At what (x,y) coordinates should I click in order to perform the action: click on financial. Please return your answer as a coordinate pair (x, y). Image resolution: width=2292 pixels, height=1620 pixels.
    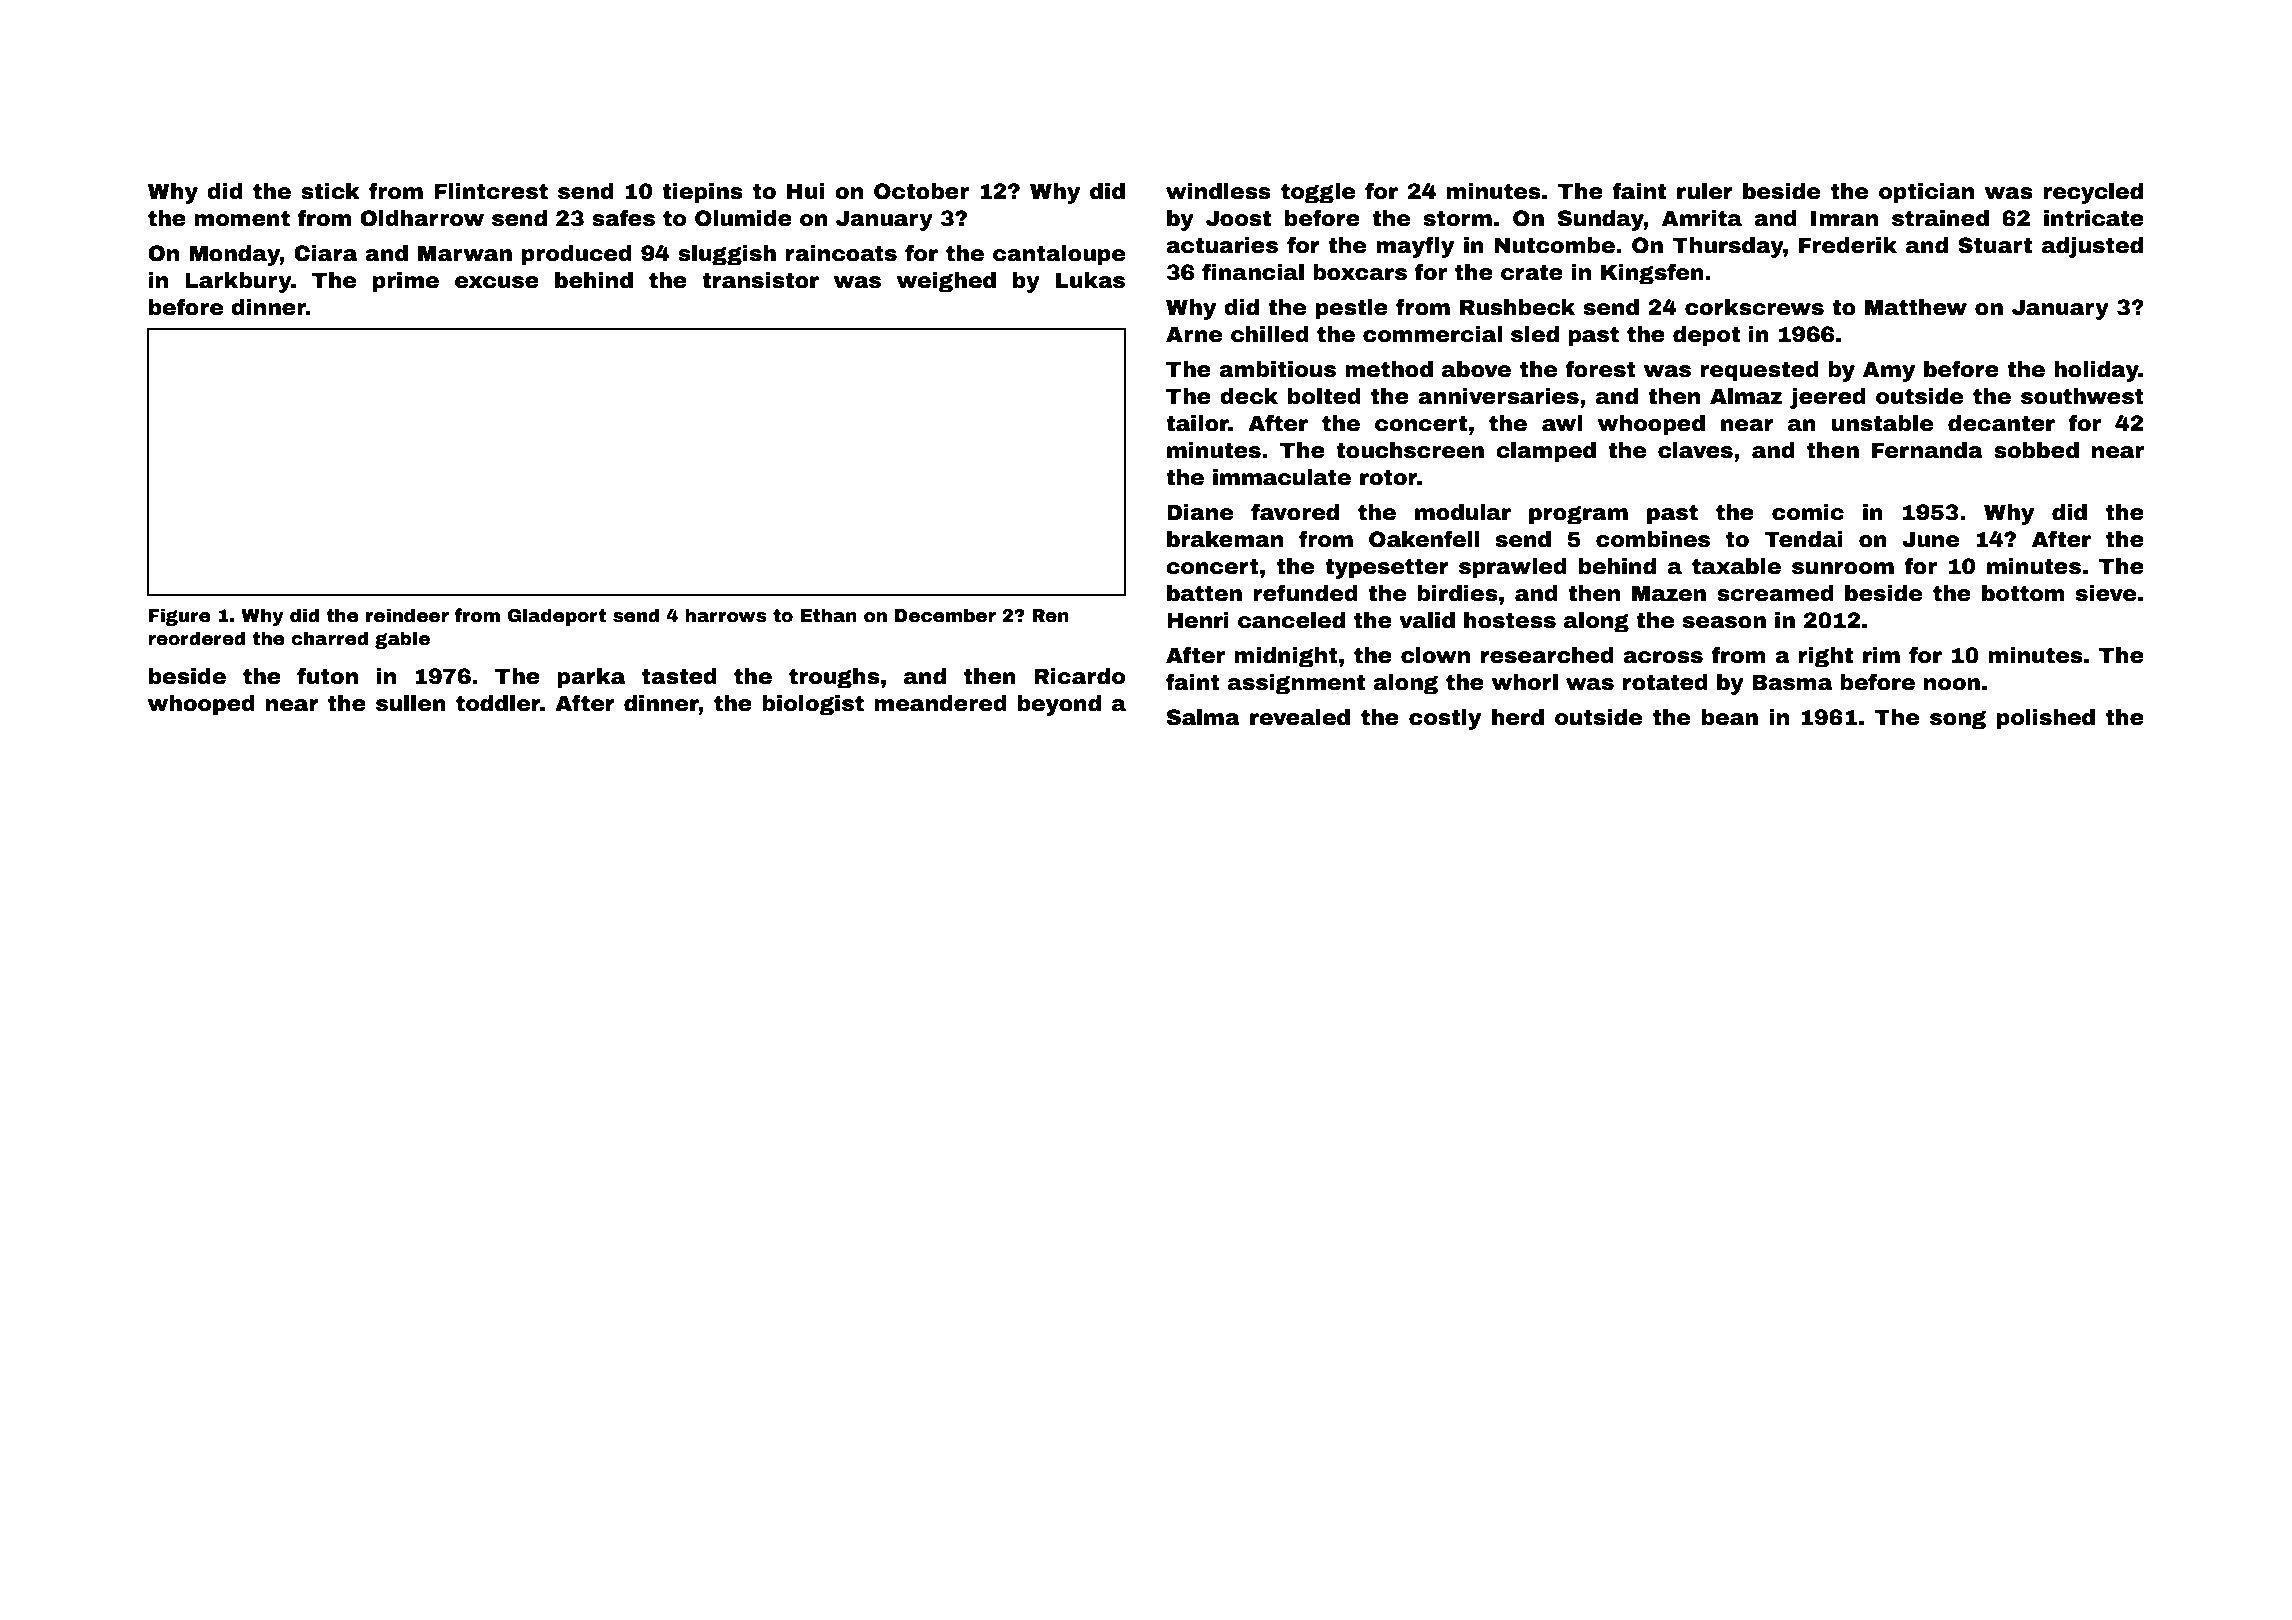
    Looking at the image, I should click on (1253, 272).
